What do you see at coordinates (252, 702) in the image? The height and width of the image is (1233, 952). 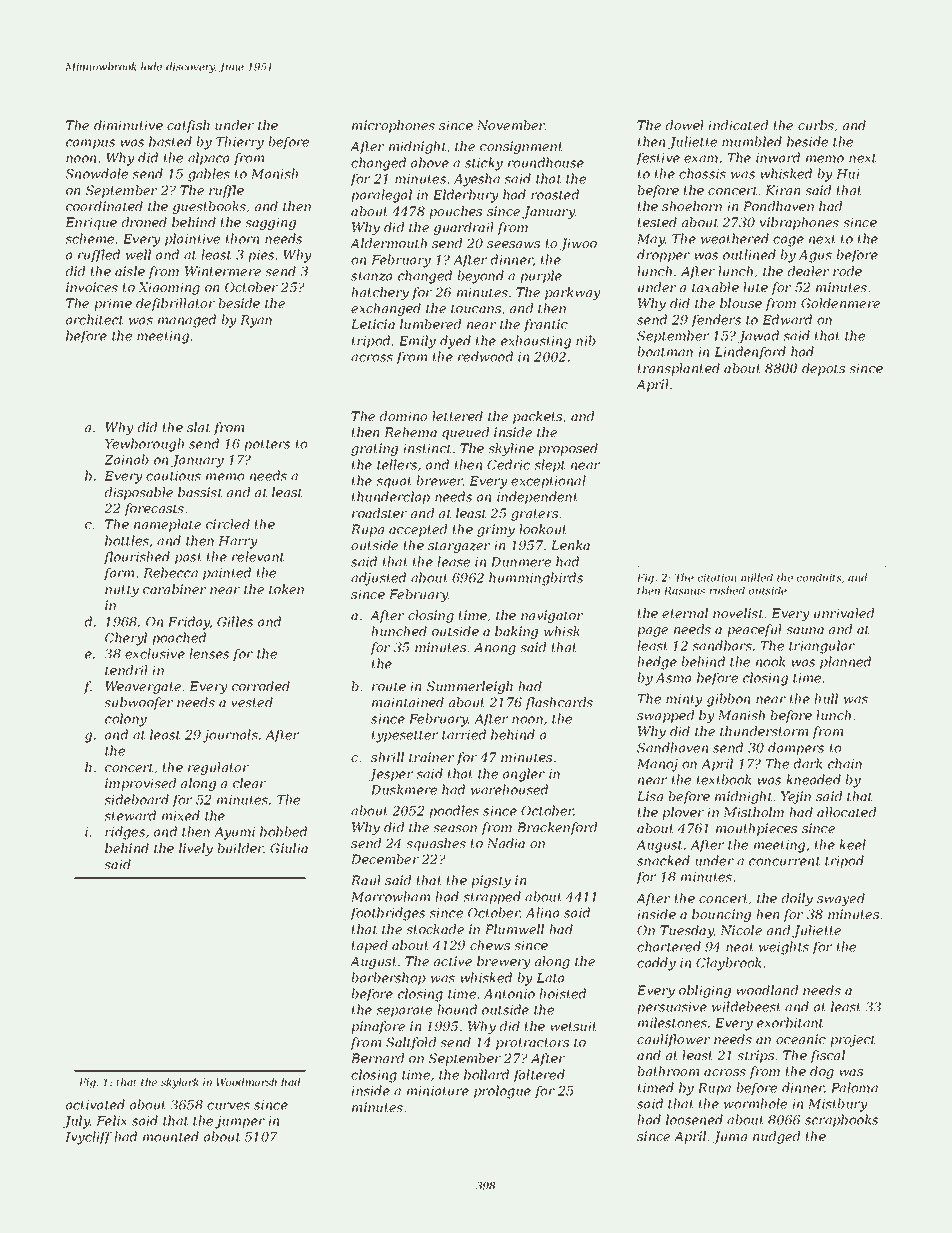 I see `vested` at bounding box center [252, 702].
